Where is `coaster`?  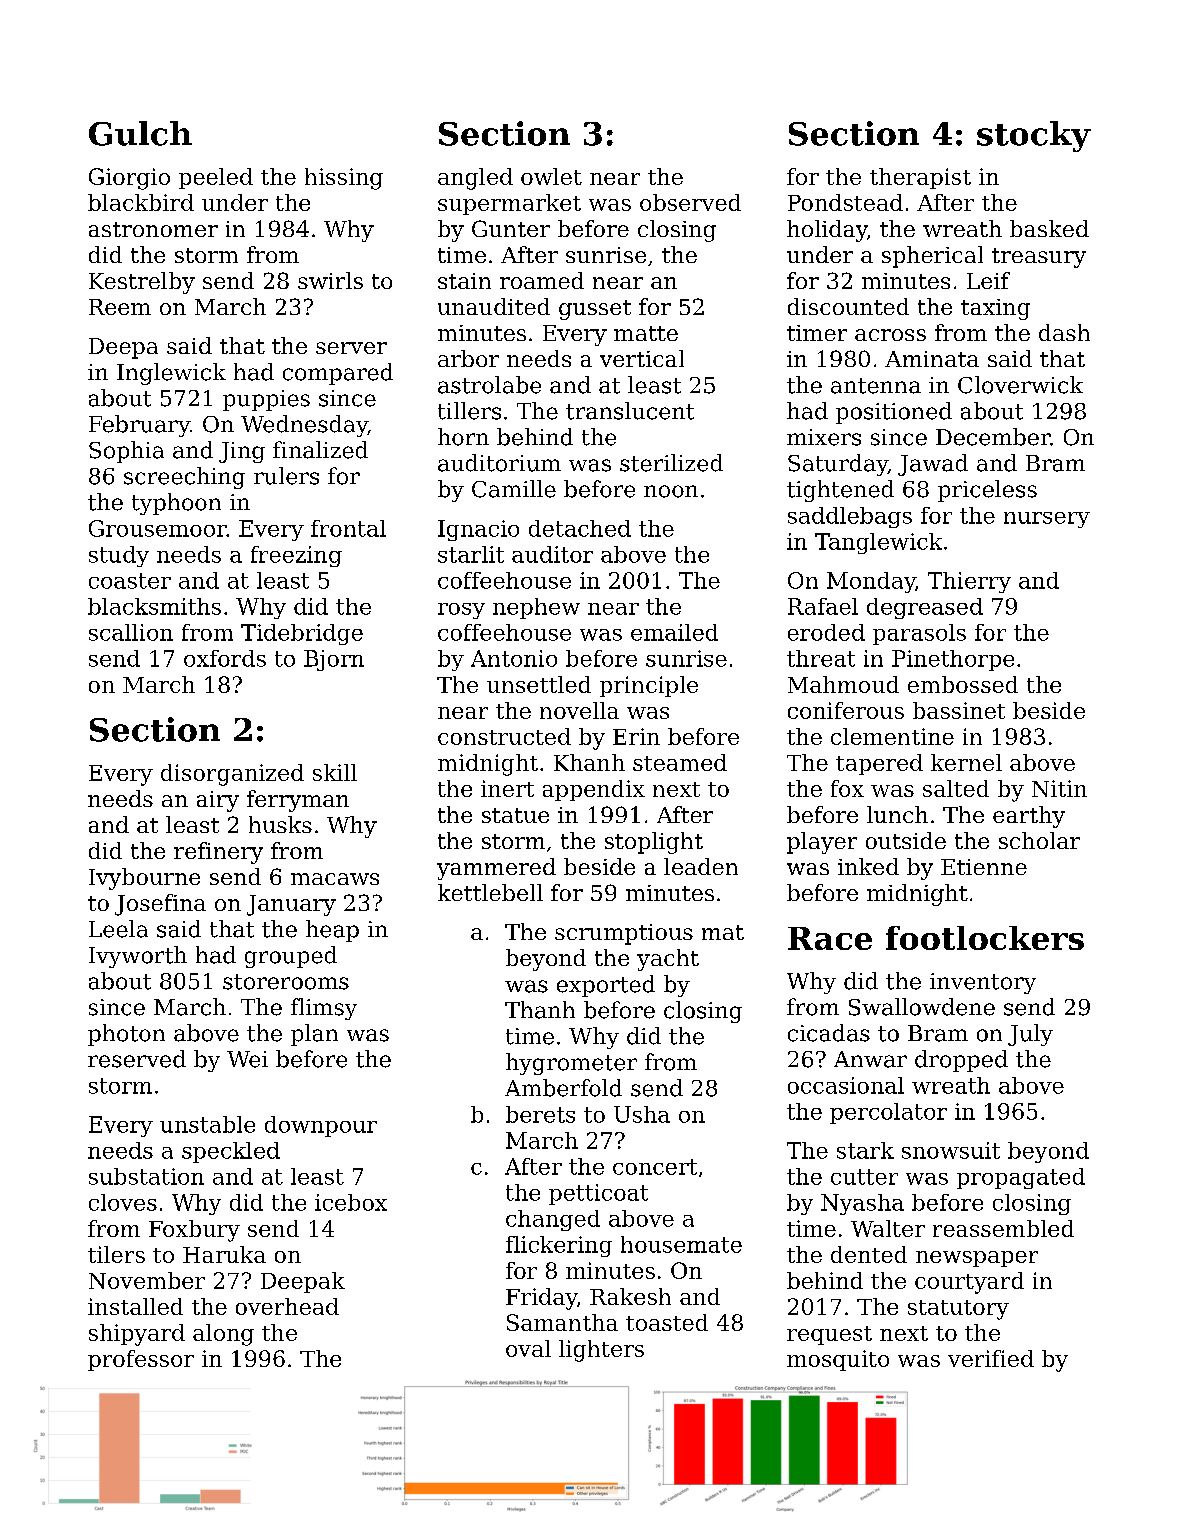
coaster is located at coordinates (130, 581).
